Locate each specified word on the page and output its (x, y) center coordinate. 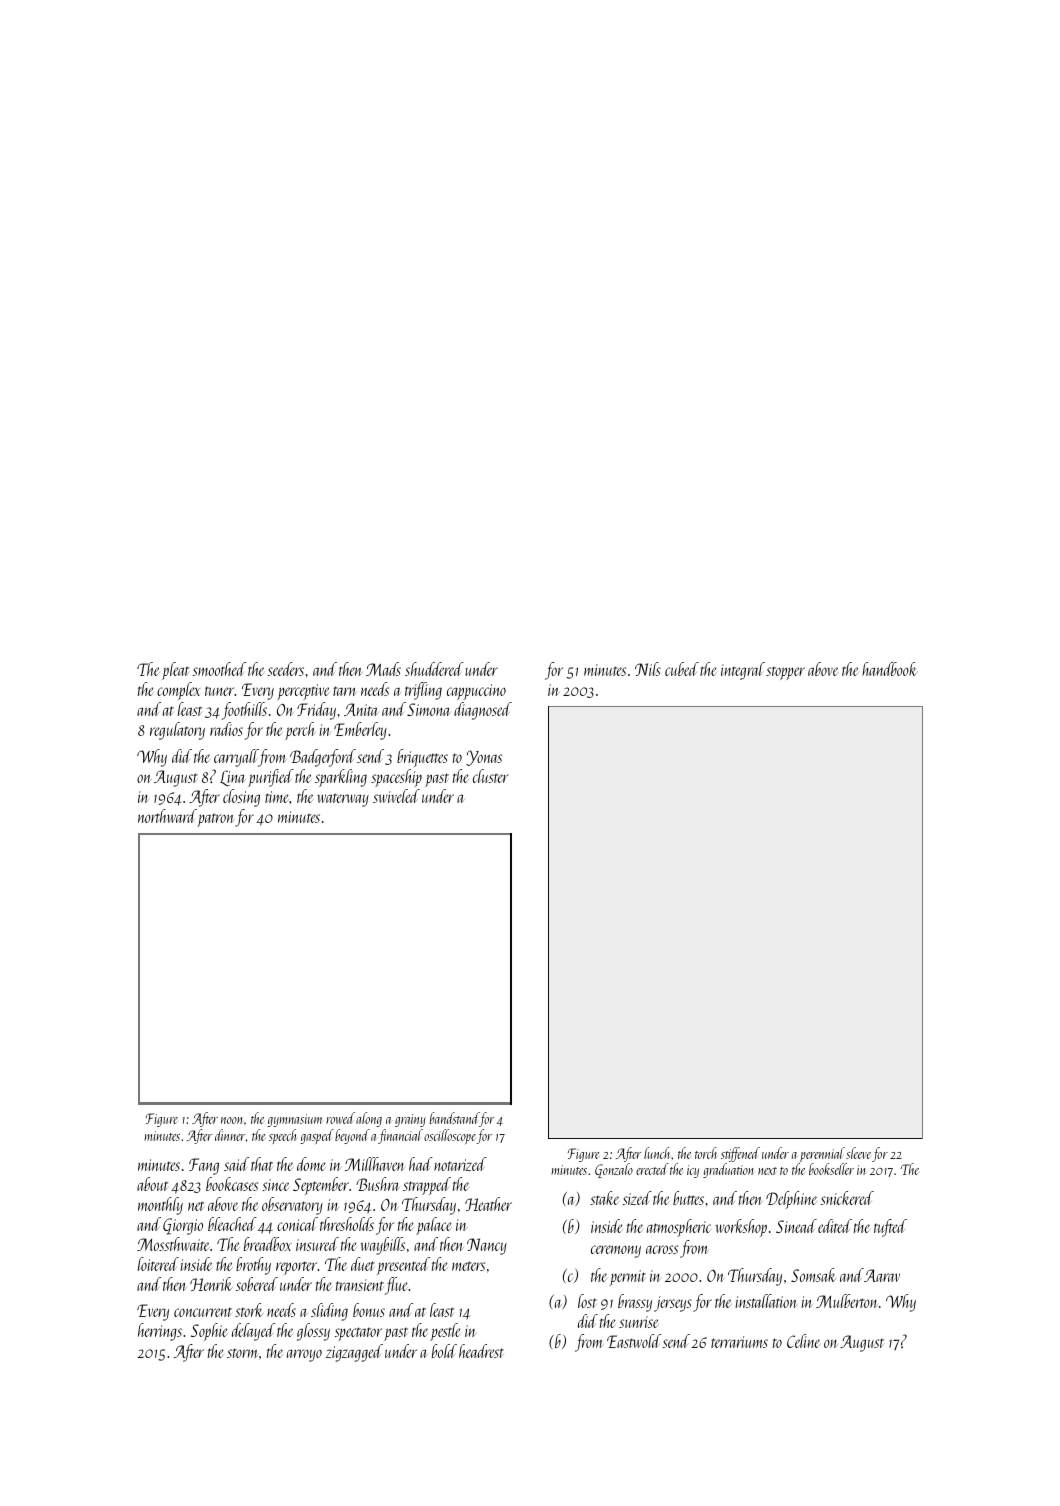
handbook (889, 669)
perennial (822, 1154)
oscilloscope (450, 1136)
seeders (286, 669)
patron (216, 820)
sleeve (858, 1153)
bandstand (455, 1119)
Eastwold (634, 1341)
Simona (429, 709)
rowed (340, 1118)
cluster (491, 776)
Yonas (484, 758)
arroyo (304, 1355)
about (152, 1184)
